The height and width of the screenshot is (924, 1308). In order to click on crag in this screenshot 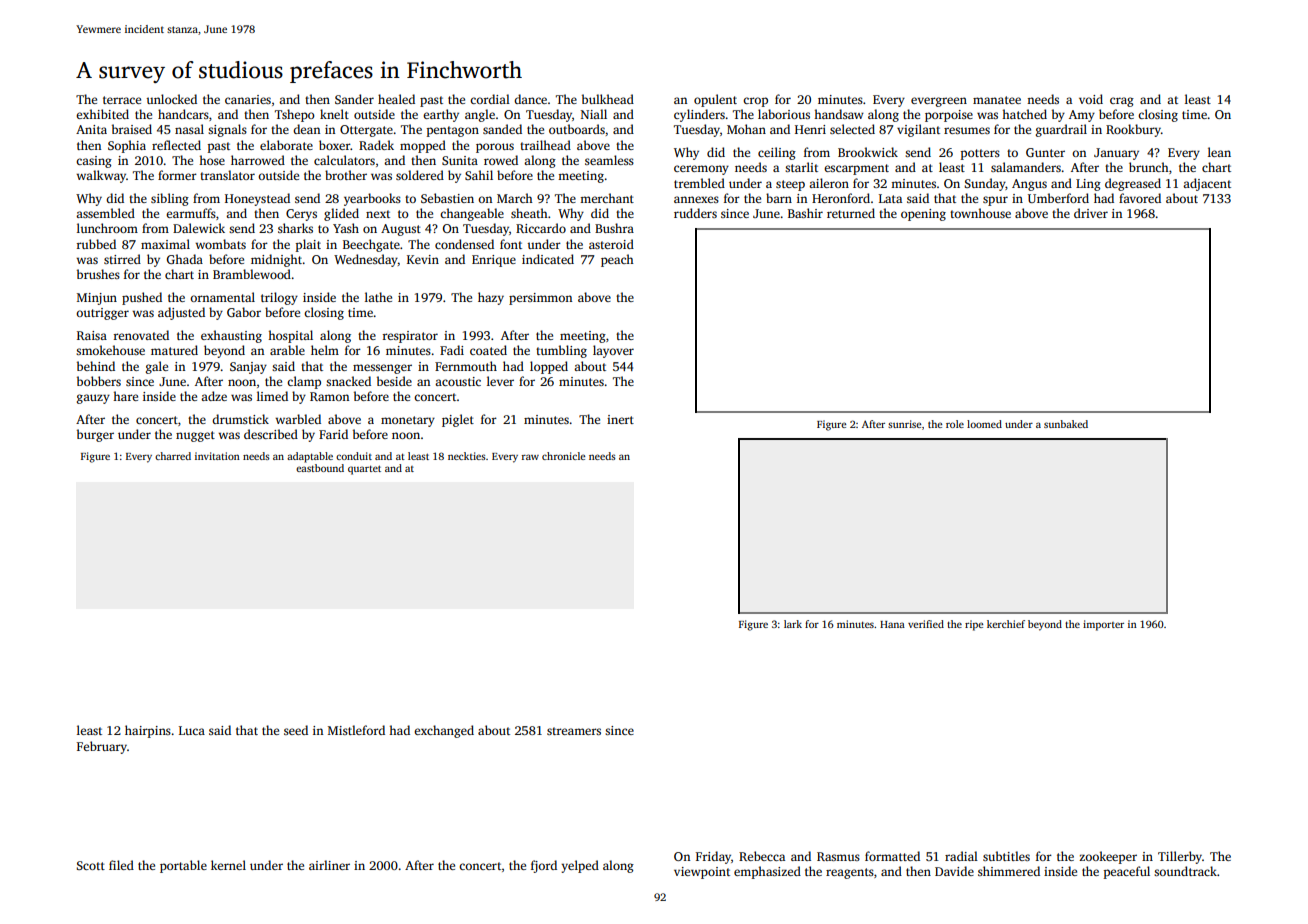, I will do `click(1122, 102)`.
